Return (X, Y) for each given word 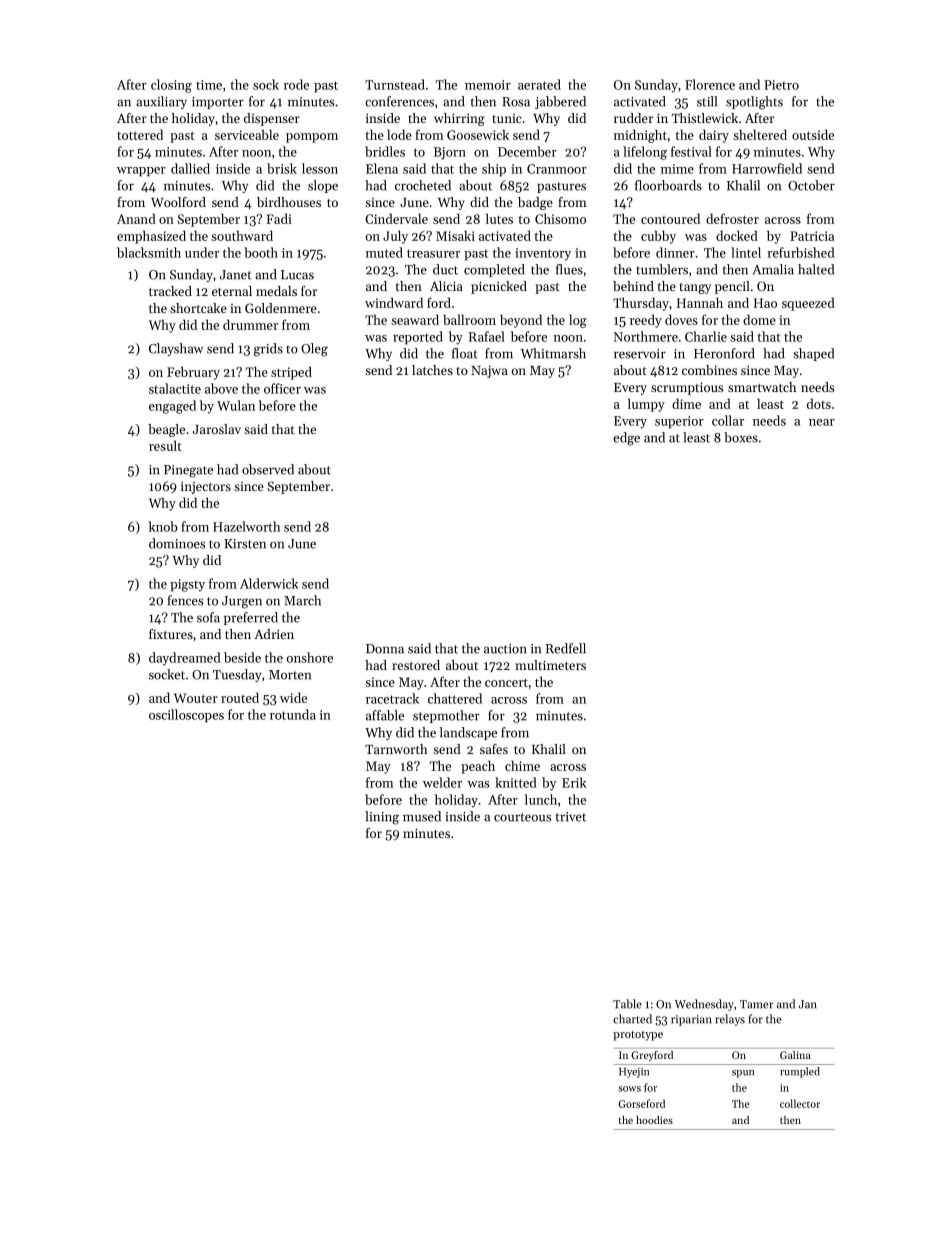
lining (382, 818)
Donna (385, 649)
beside (242, 657)
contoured (670, 218)
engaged (172, 407)
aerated (539, 84)
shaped (813, 354)
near (822, 422)
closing (171, 86)
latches (432, 370)
